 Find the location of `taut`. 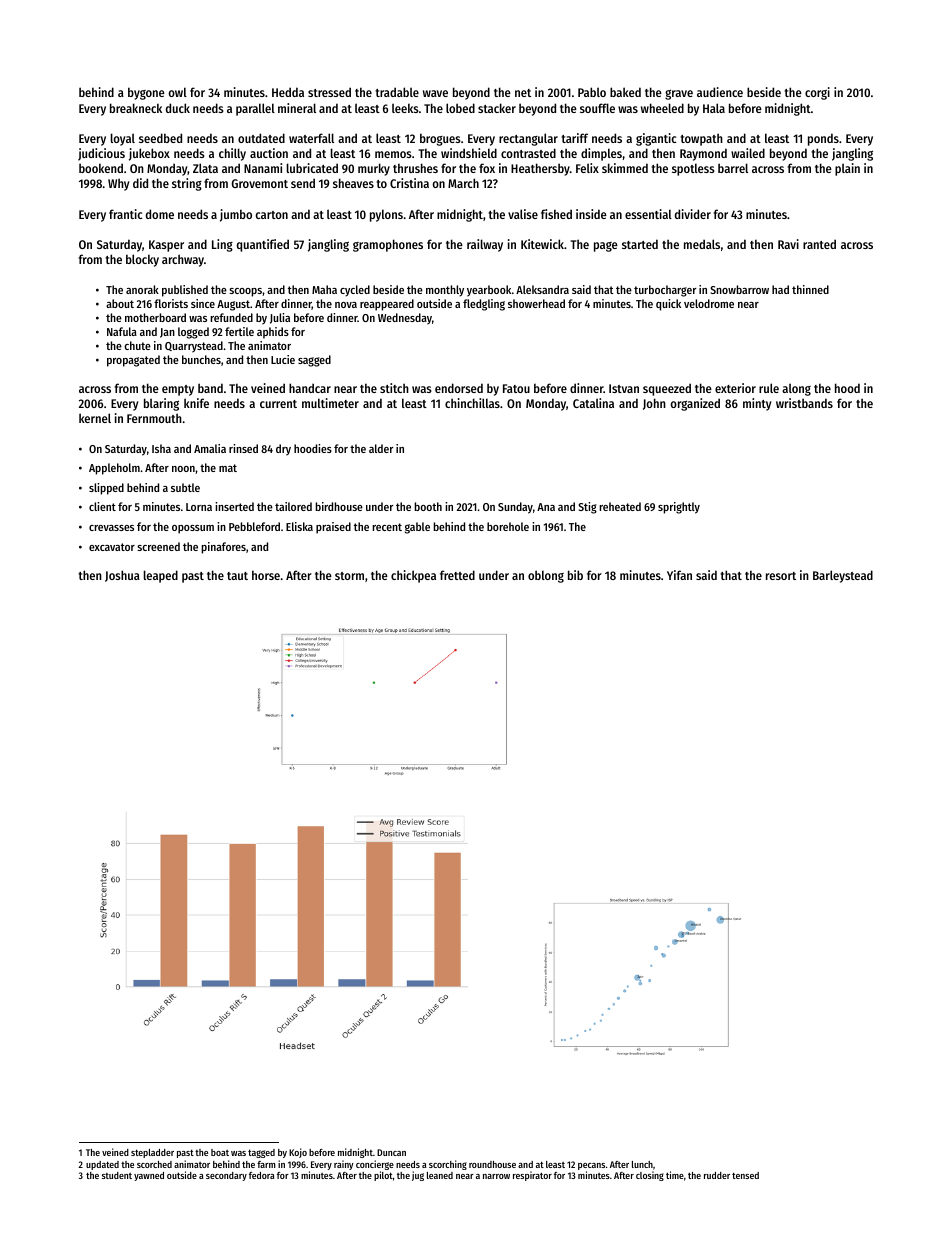

taut is located at coordinates (237, 576).
